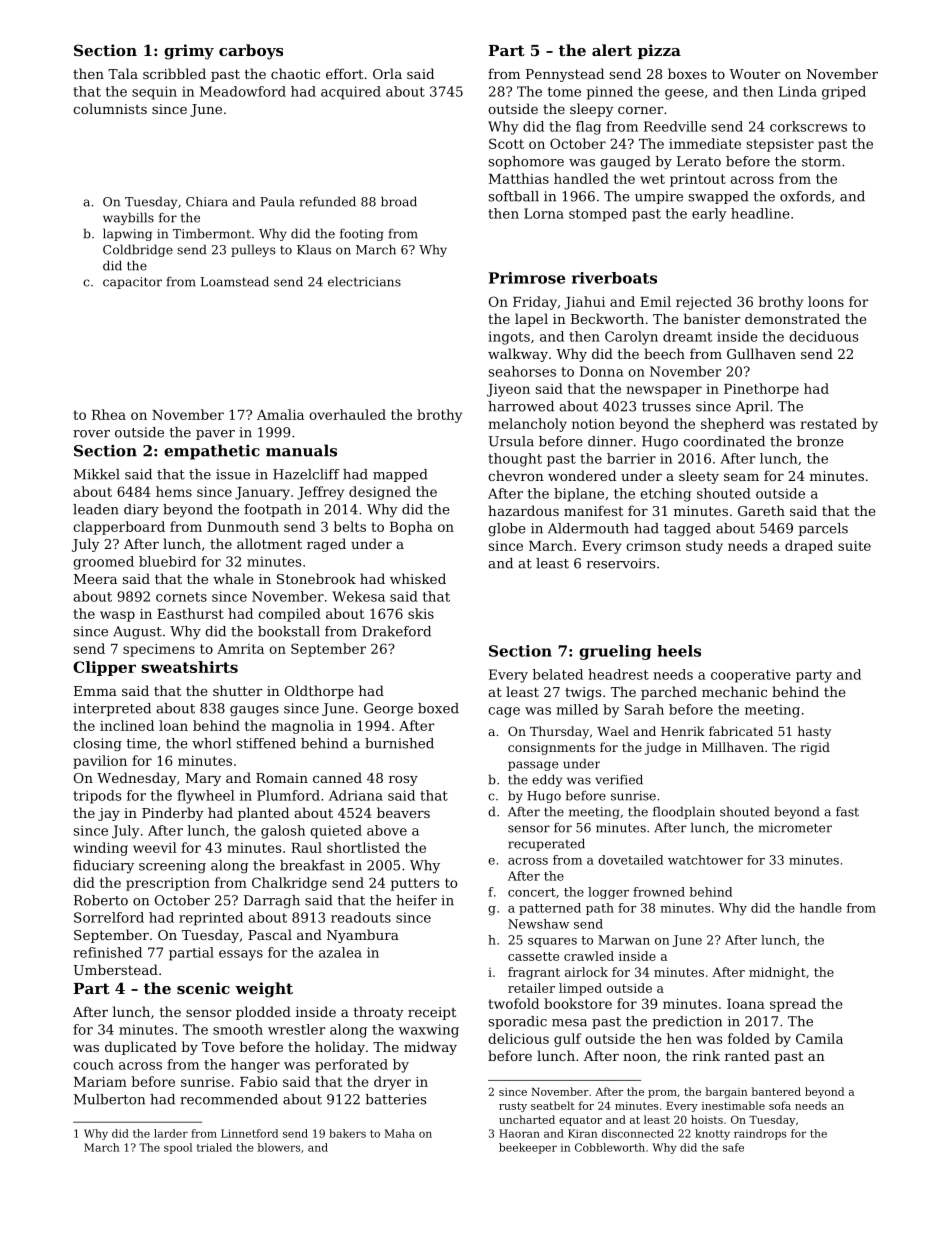  Describe the element at coordinates (243, 526) in the screenshot. I see `Dunmouth` at that location.
